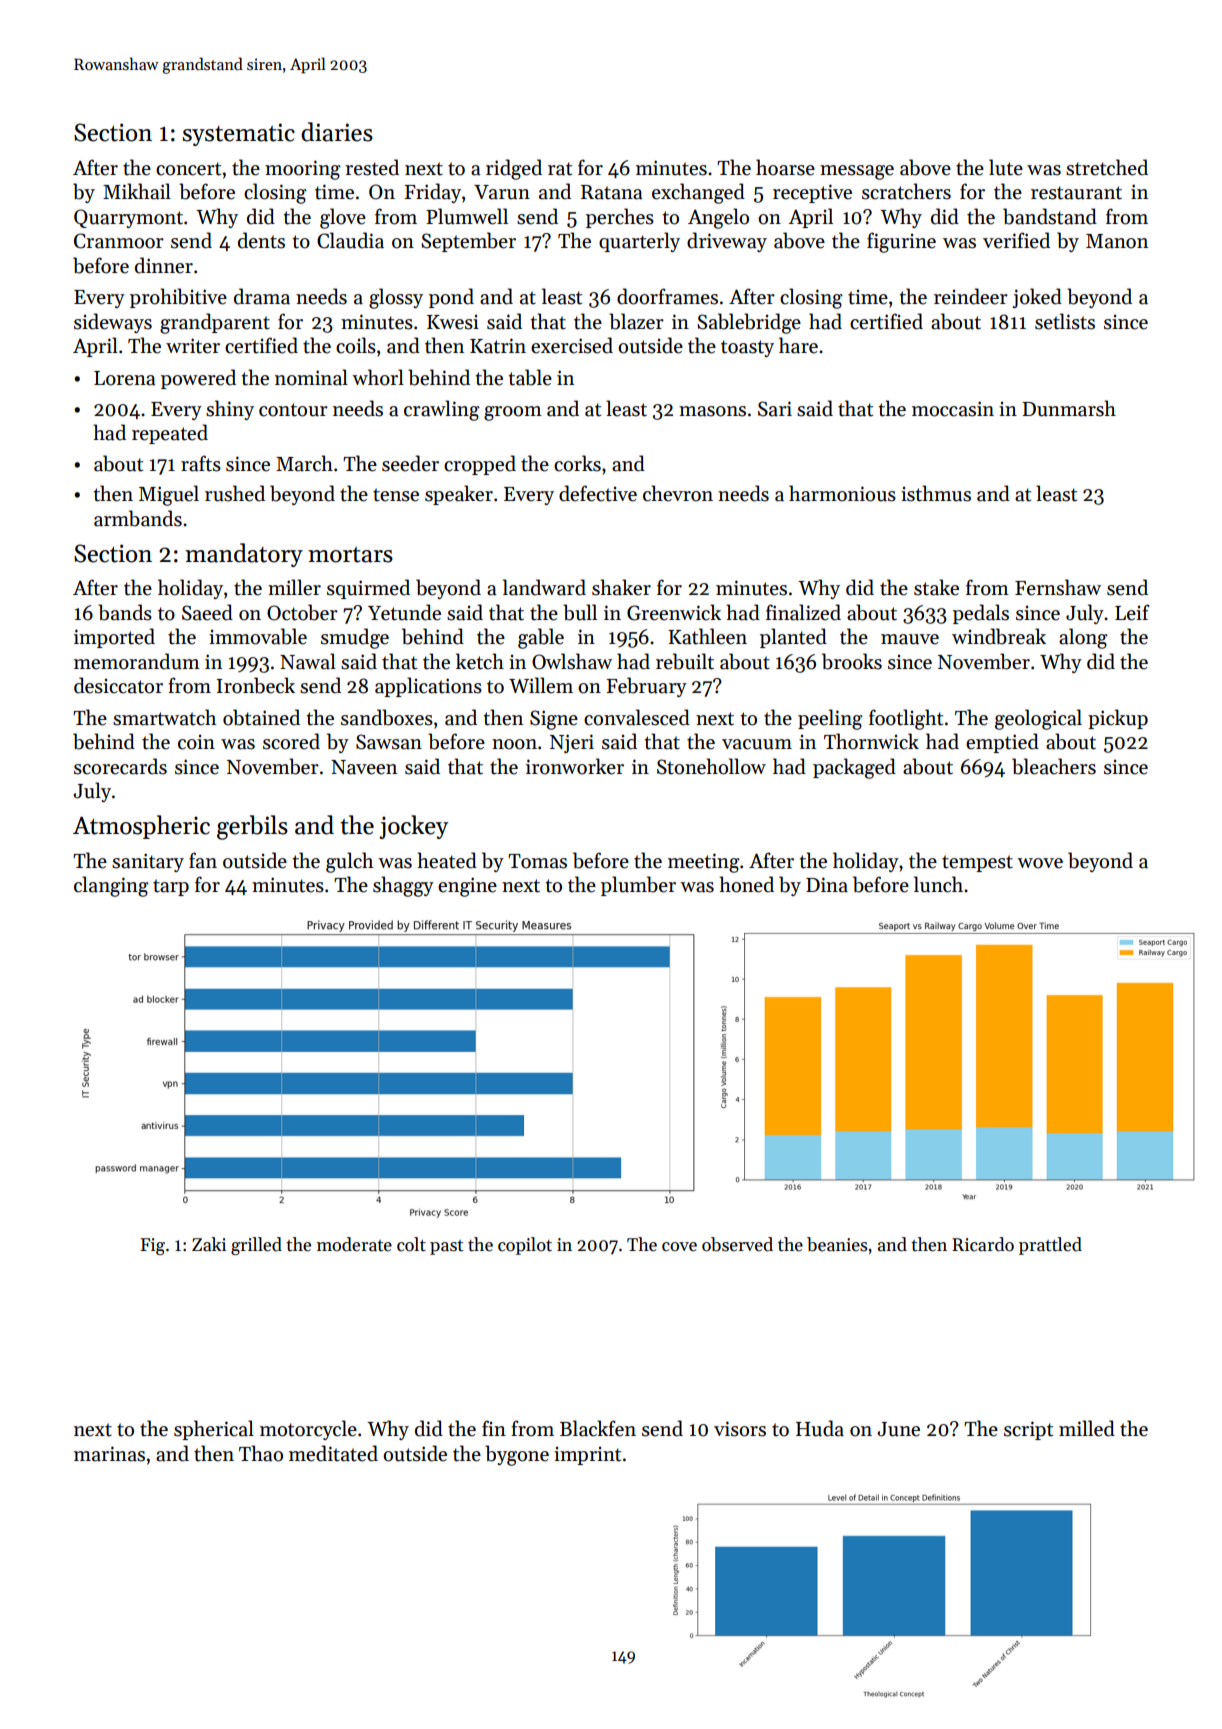 The height and width of the page is (1729, 1222). What do you see at coordinates (137, 661) in the page?
I see `memorandum` at bounding box center [137, 661].
